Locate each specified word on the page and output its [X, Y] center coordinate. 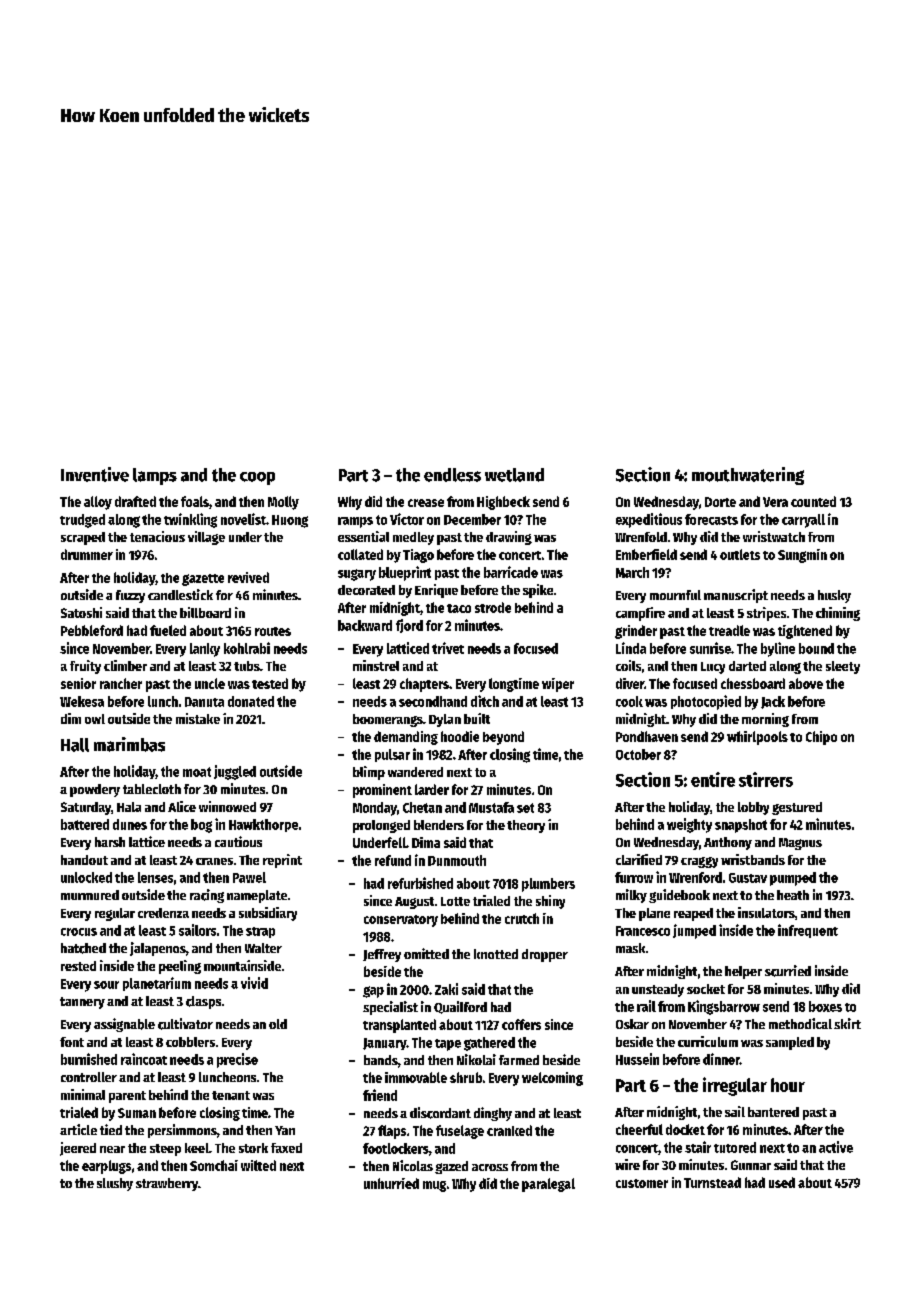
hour [788, 1085]
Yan [285, 1130]
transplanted [399, 1026]
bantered [773, 1112]
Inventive [95, 474]
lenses [155, 877]
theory [526, 826]
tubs [247, 666]
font [72, 1042]
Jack [773, 702]
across [490, 1167]
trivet [448, 648]
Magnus [800, 844]
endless [452, 475]
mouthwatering [748, 476]
